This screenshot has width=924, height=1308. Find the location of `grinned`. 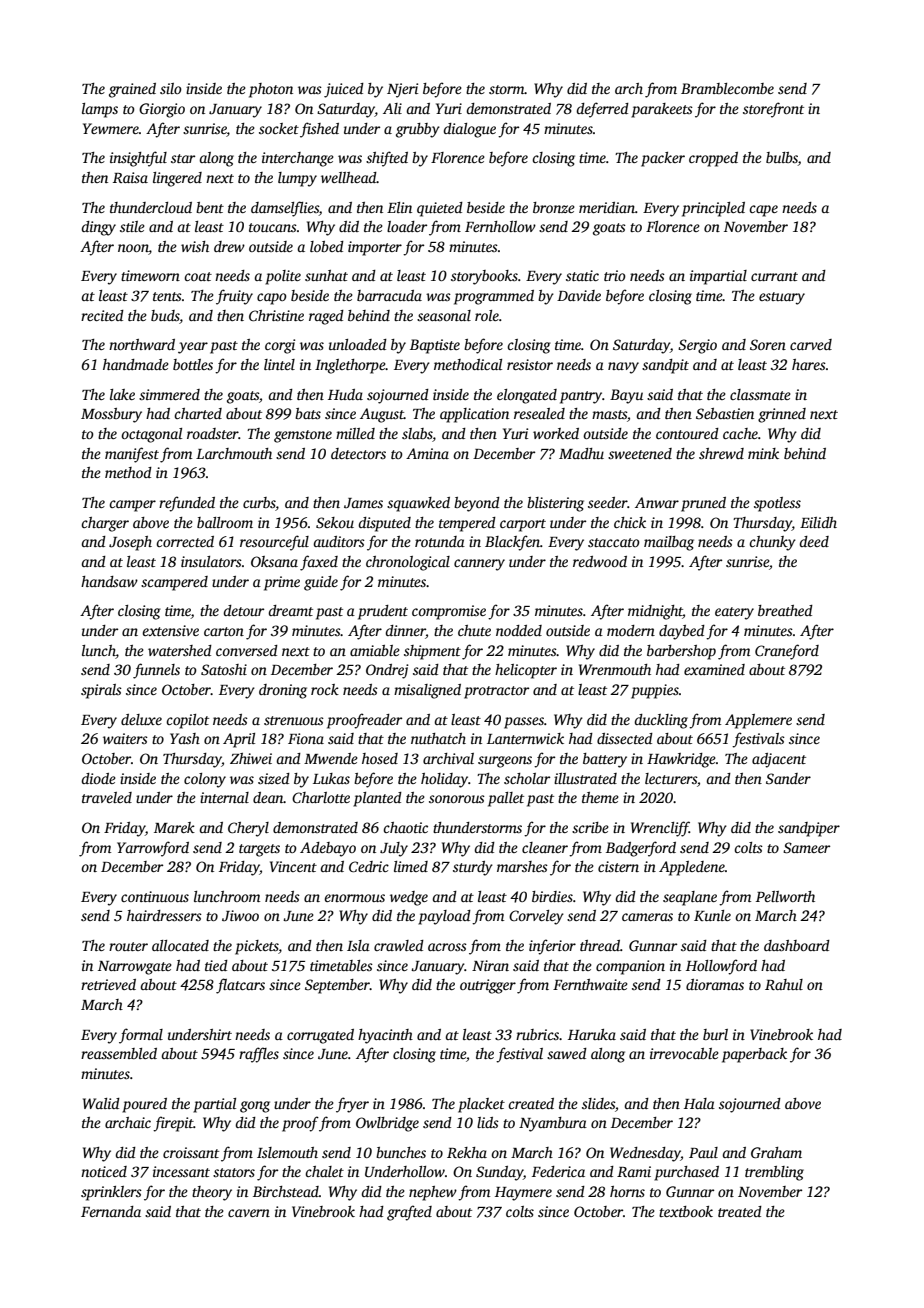

grinned is located at coordinates (782, 415).
